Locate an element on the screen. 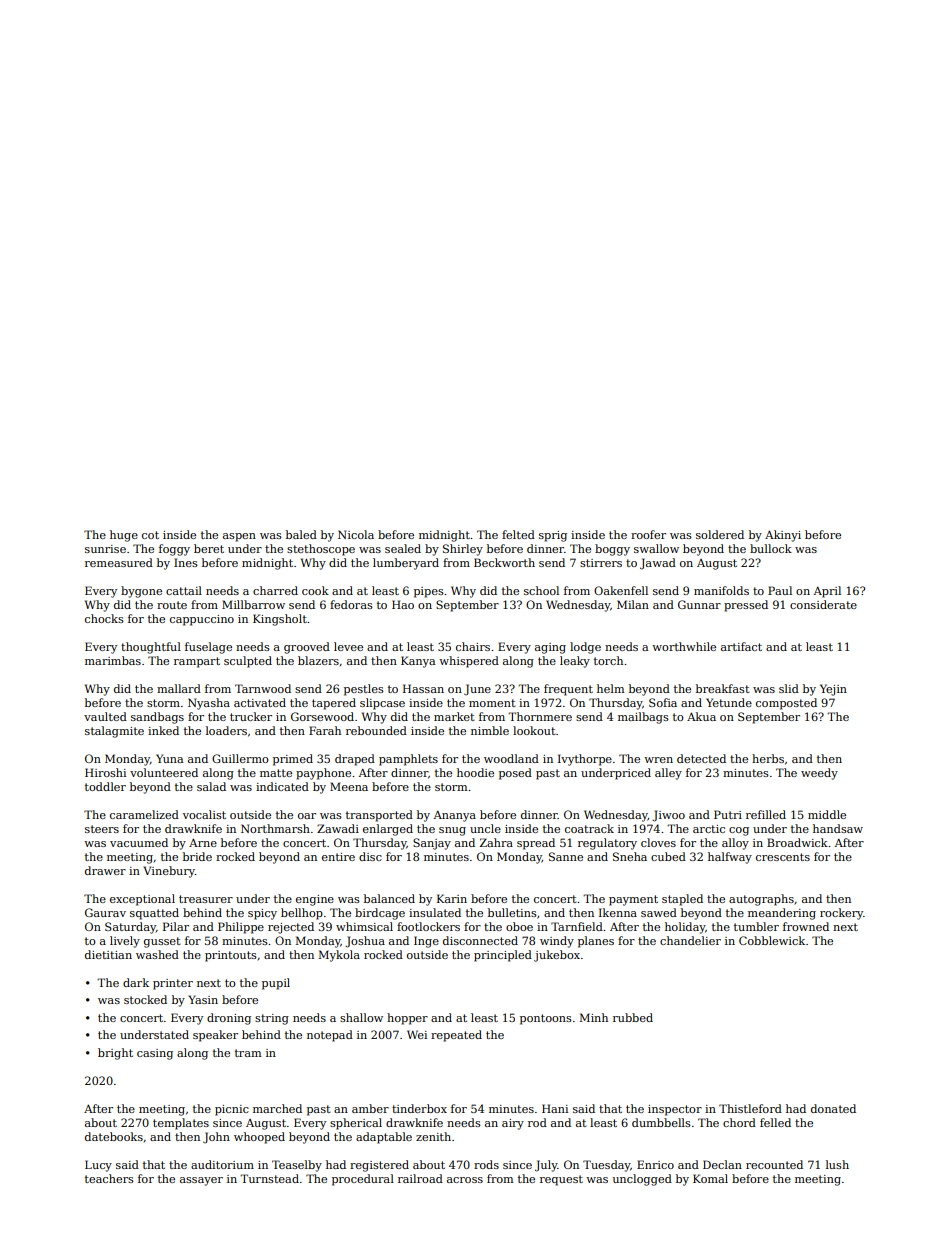  vaulted is located at coordinates (105, 716).
